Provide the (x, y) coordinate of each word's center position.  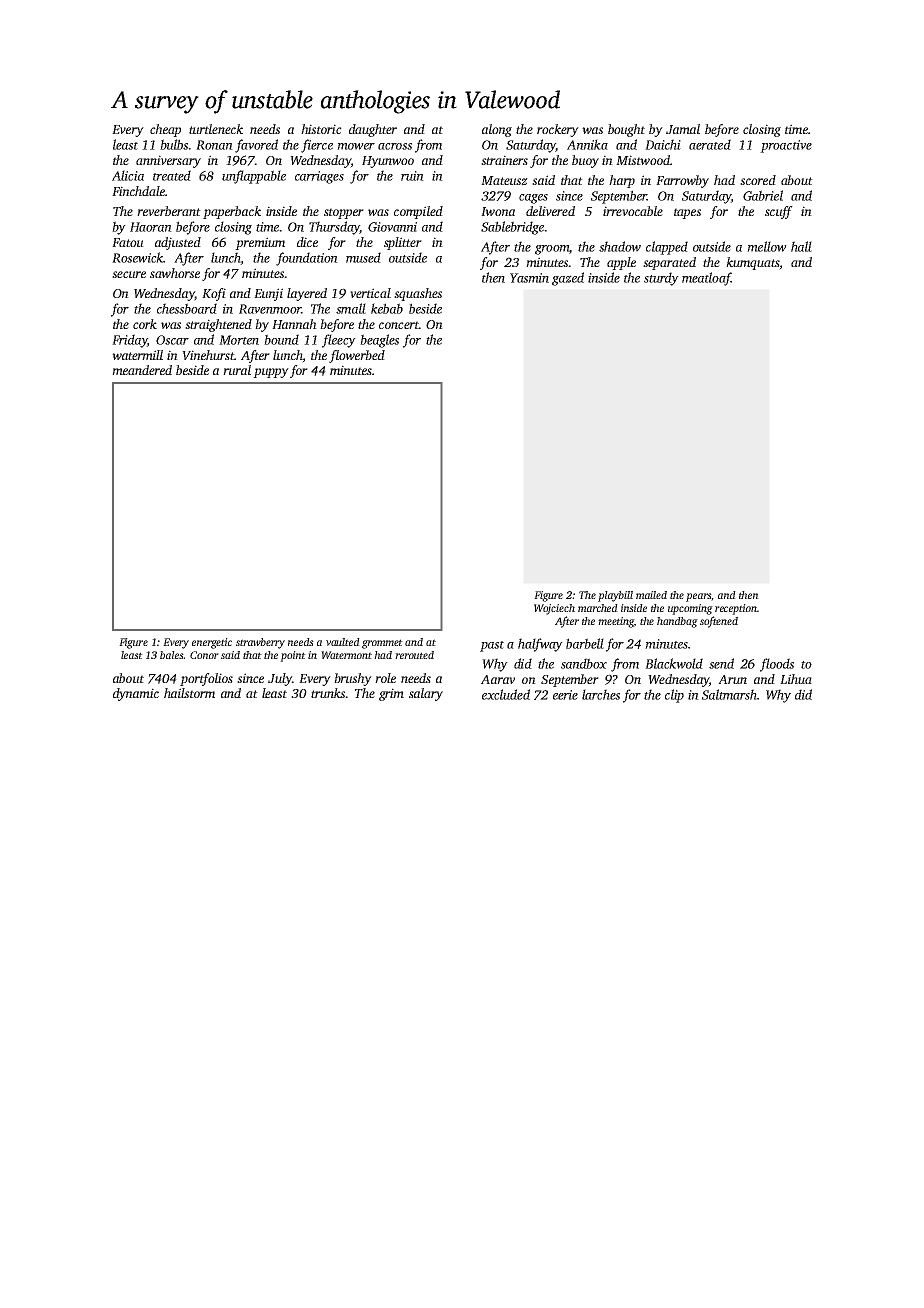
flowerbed (357, 356)
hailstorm (189, 693)
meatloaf (706, 279)
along (497, 130)
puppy (271, 373)
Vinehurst (208, 355)
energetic (212, 643)
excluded (506, 694)
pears (698, 597)
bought (626, 130)
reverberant (169, 211)
